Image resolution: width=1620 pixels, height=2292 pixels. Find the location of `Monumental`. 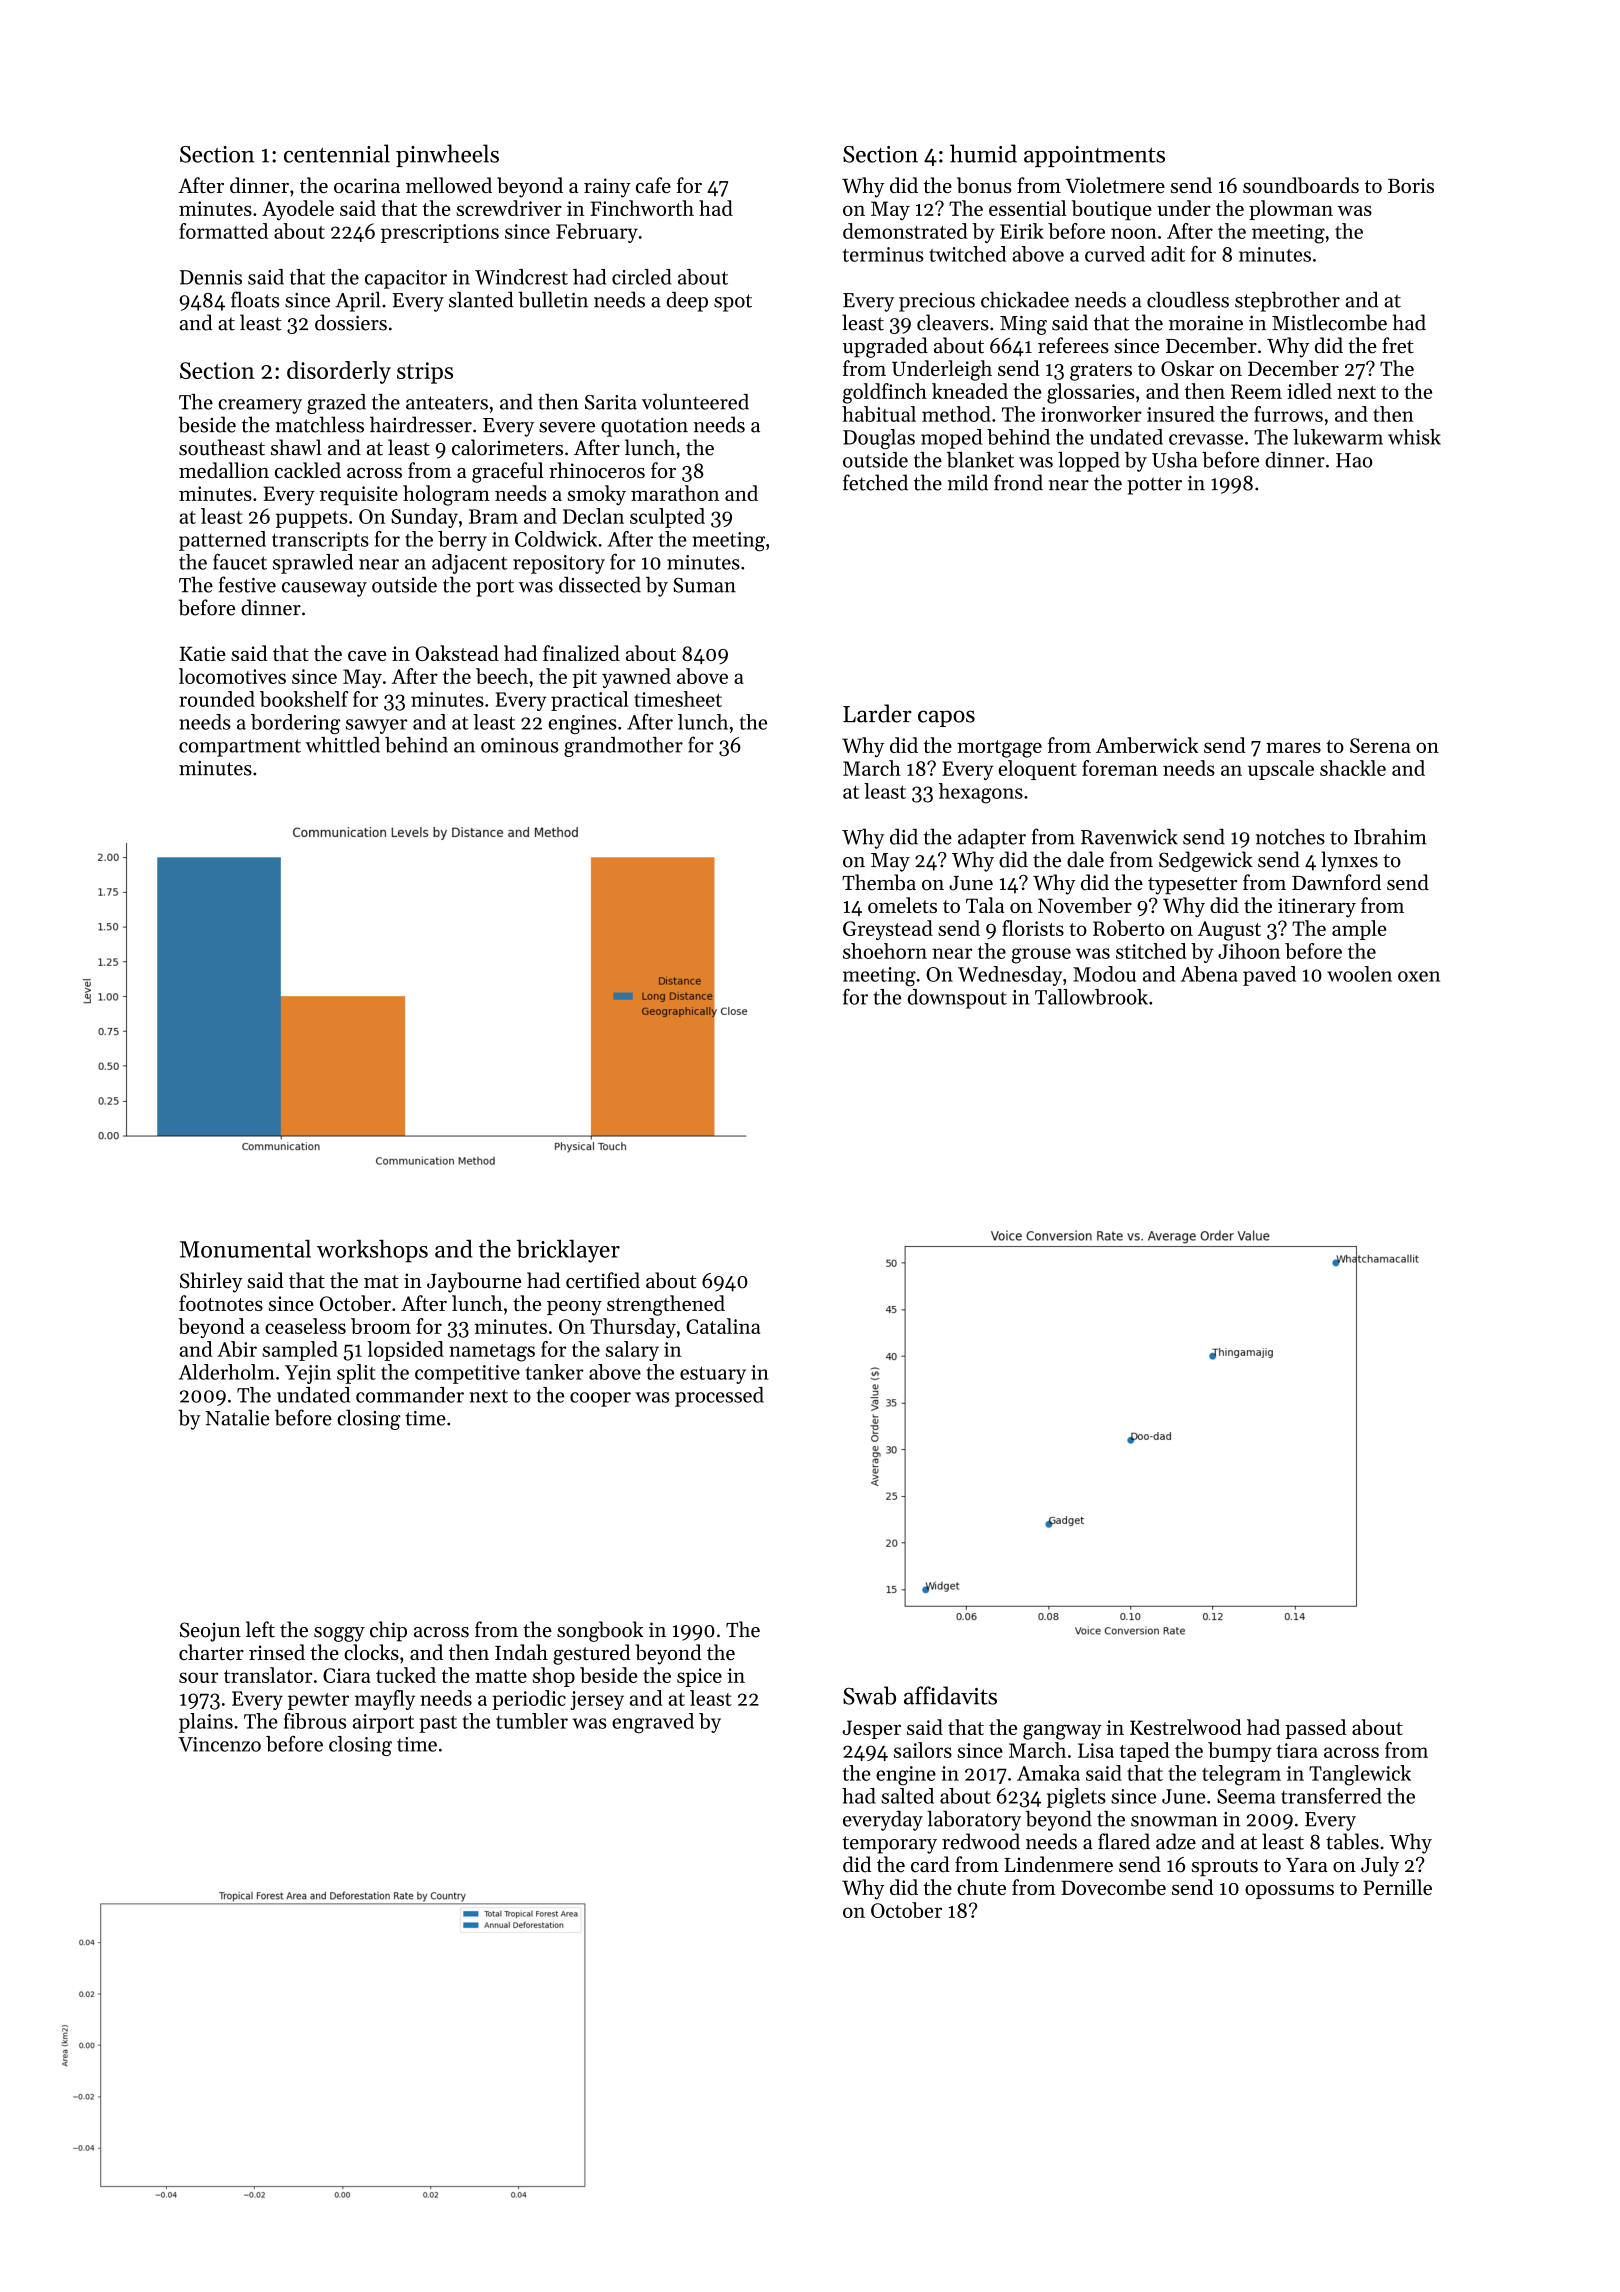

Monumental is located at coordinates (245, 1248).
